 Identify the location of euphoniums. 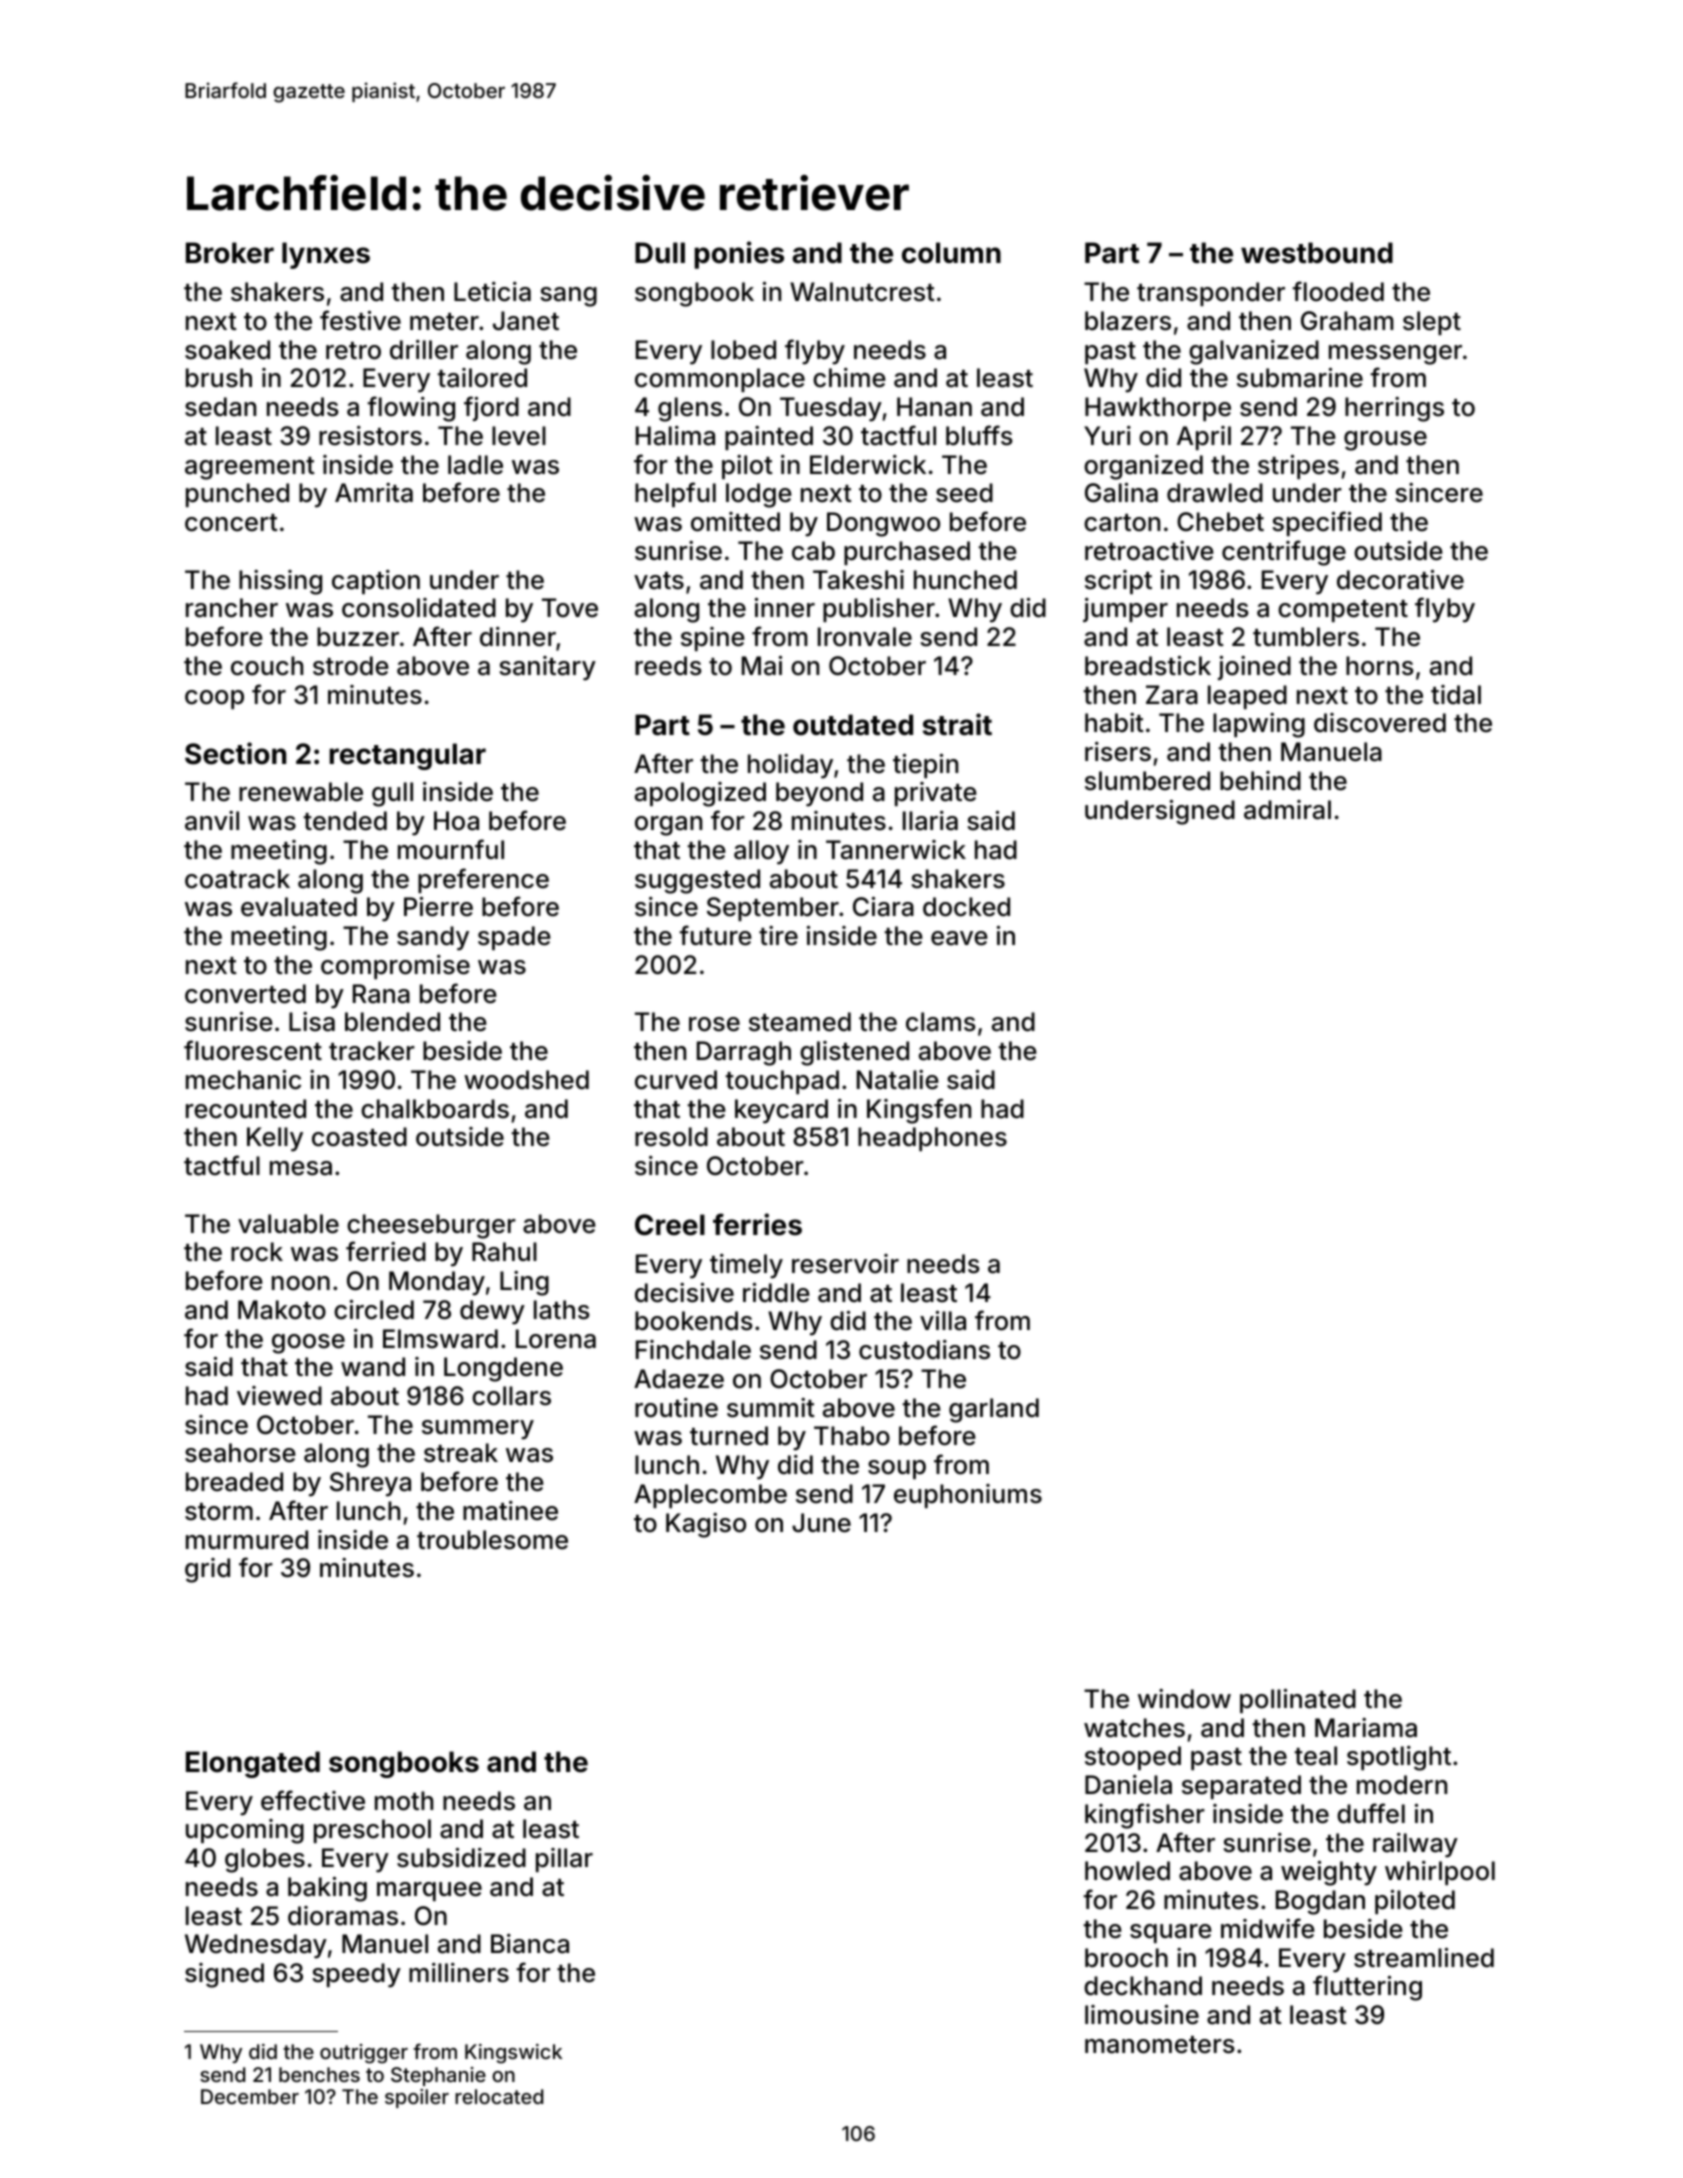
(968, 1496).
